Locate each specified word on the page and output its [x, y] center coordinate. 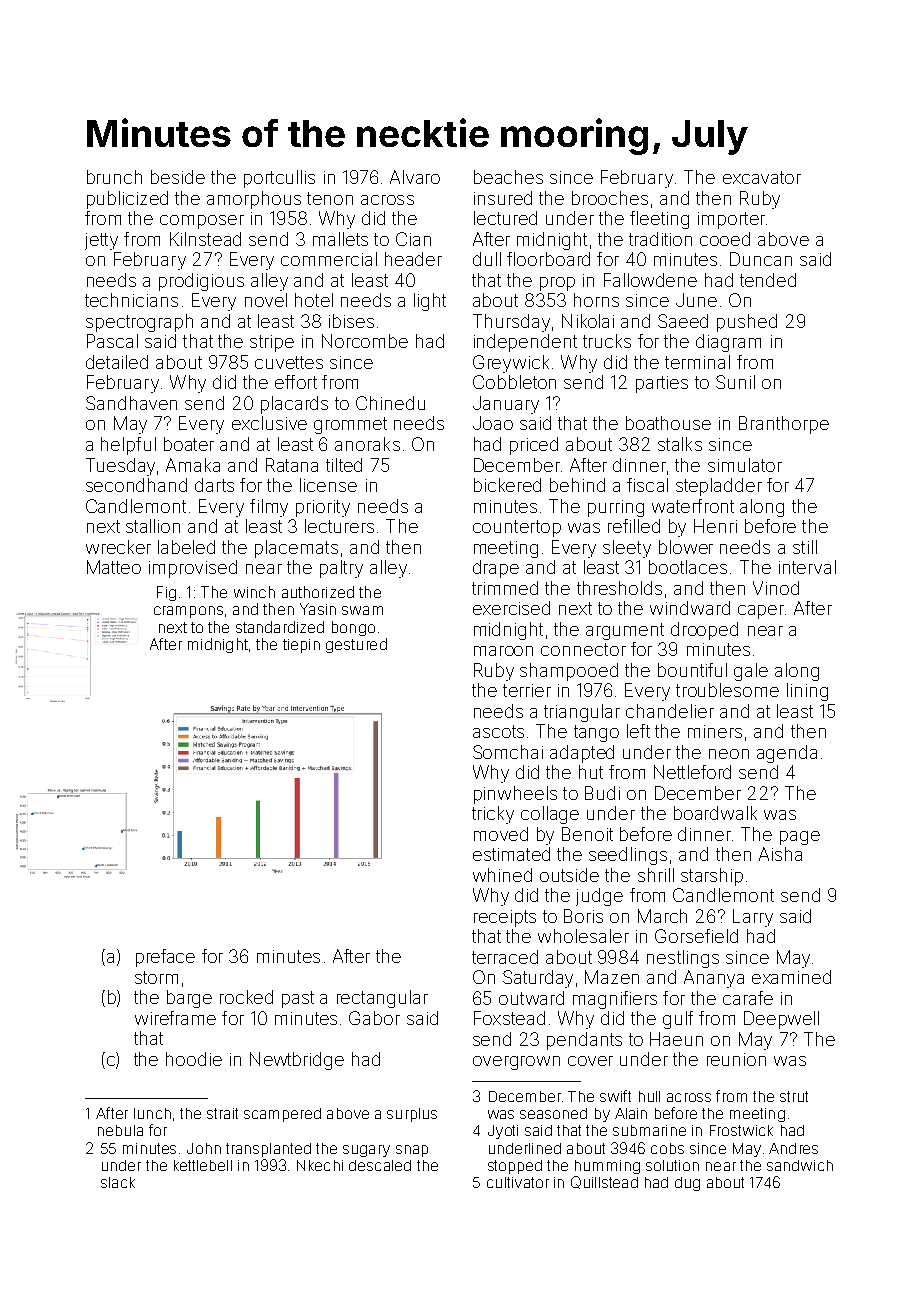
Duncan [761, 259]
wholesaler [583, 936]
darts [214, 485]
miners [715, 731]
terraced [505, 957]
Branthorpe [784, 425]
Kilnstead [205, 239]
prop [557, 284]
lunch [152, 1113]
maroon [503, 651]
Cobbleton [514, 382]
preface [165, 958]
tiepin [301, 646]
